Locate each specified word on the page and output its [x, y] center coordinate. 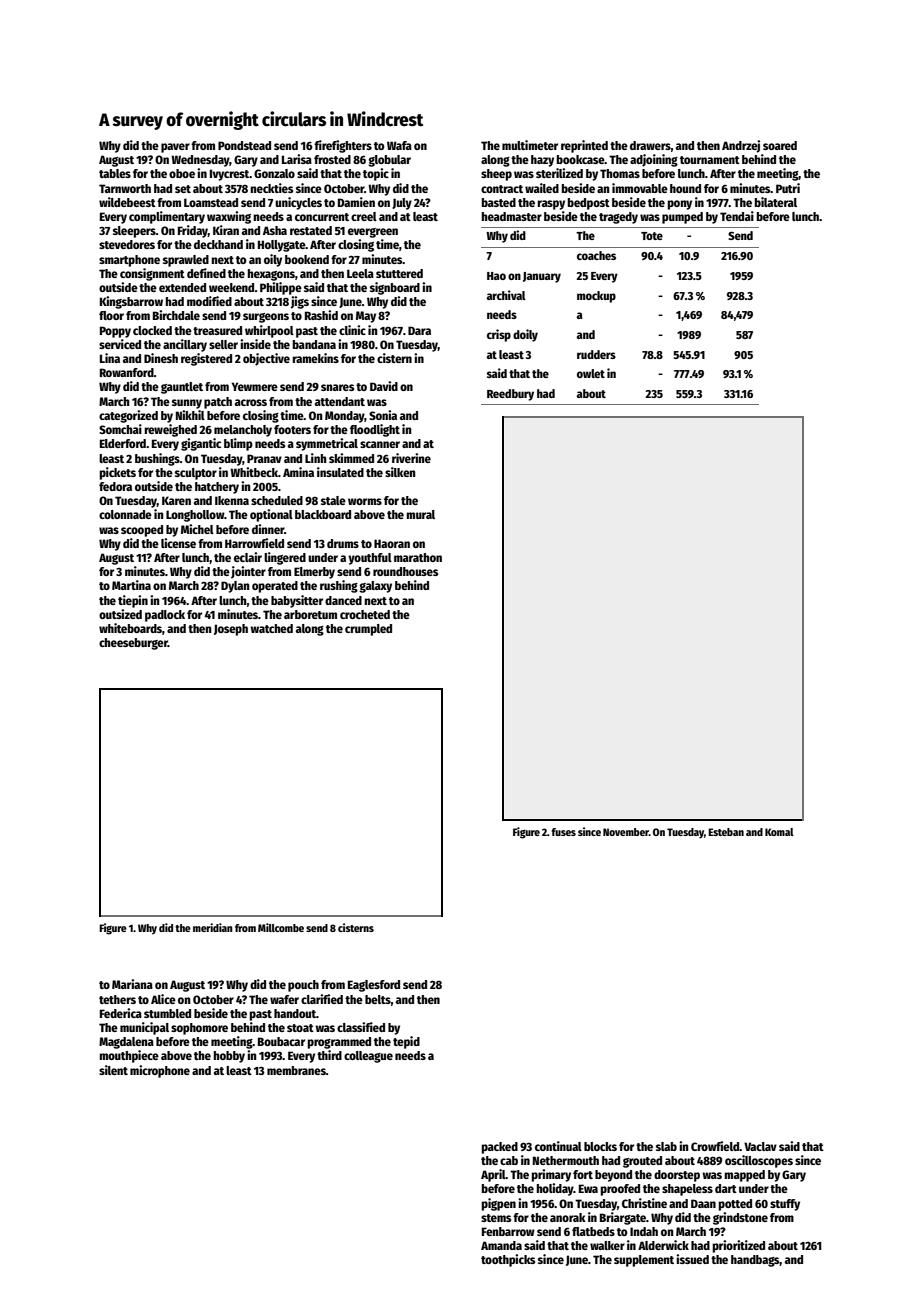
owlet [591, 373]
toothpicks [508, 1260]
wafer [284, 999]
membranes [296, 1070]
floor [111, 315]
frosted [332, 159]
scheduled [277, 500]
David [384, 386]
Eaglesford [374, 986]
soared [780, 145]
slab [666, 1146]
